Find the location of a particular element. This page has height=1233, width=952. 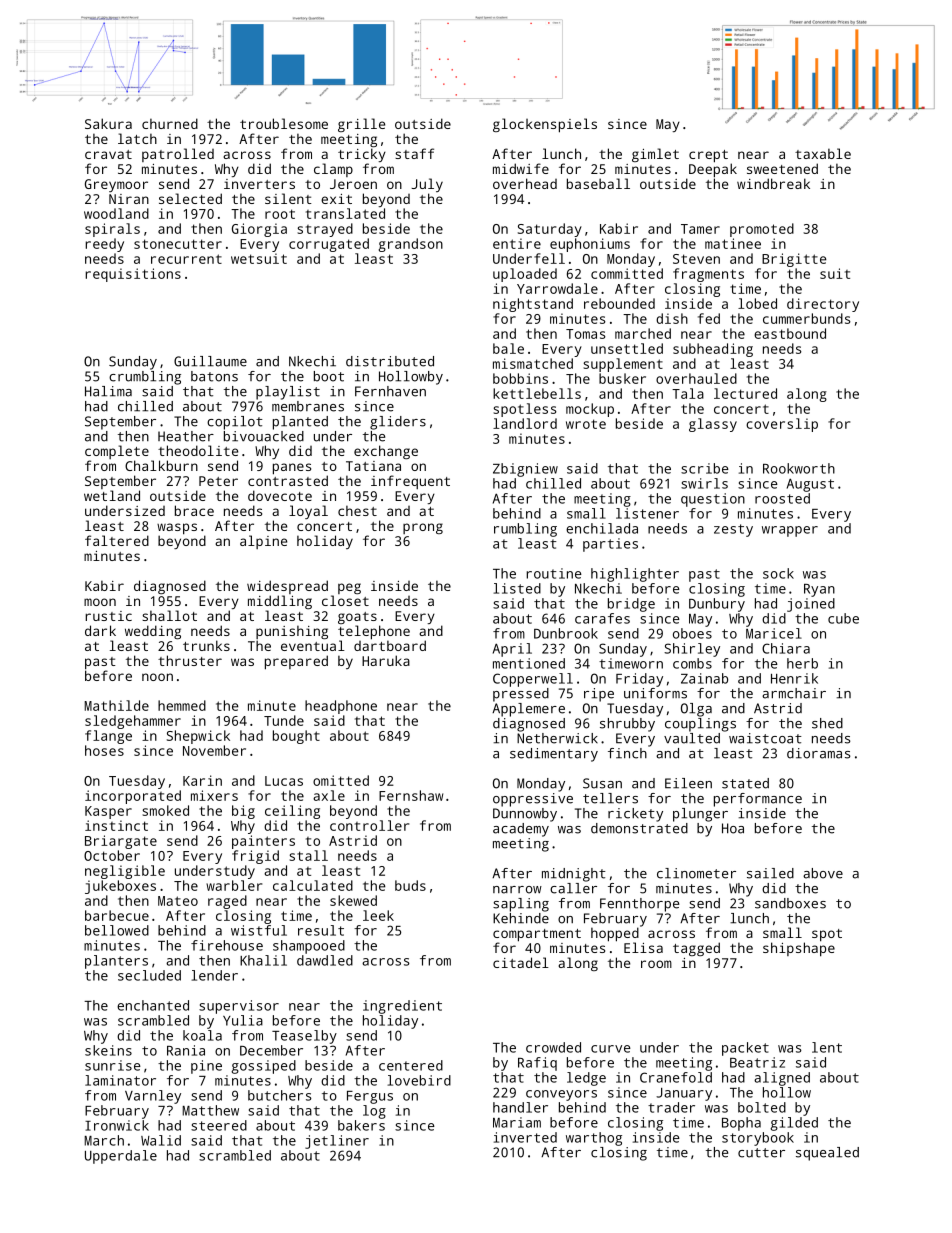

Mariam is located at coordinates (517, 1122).
